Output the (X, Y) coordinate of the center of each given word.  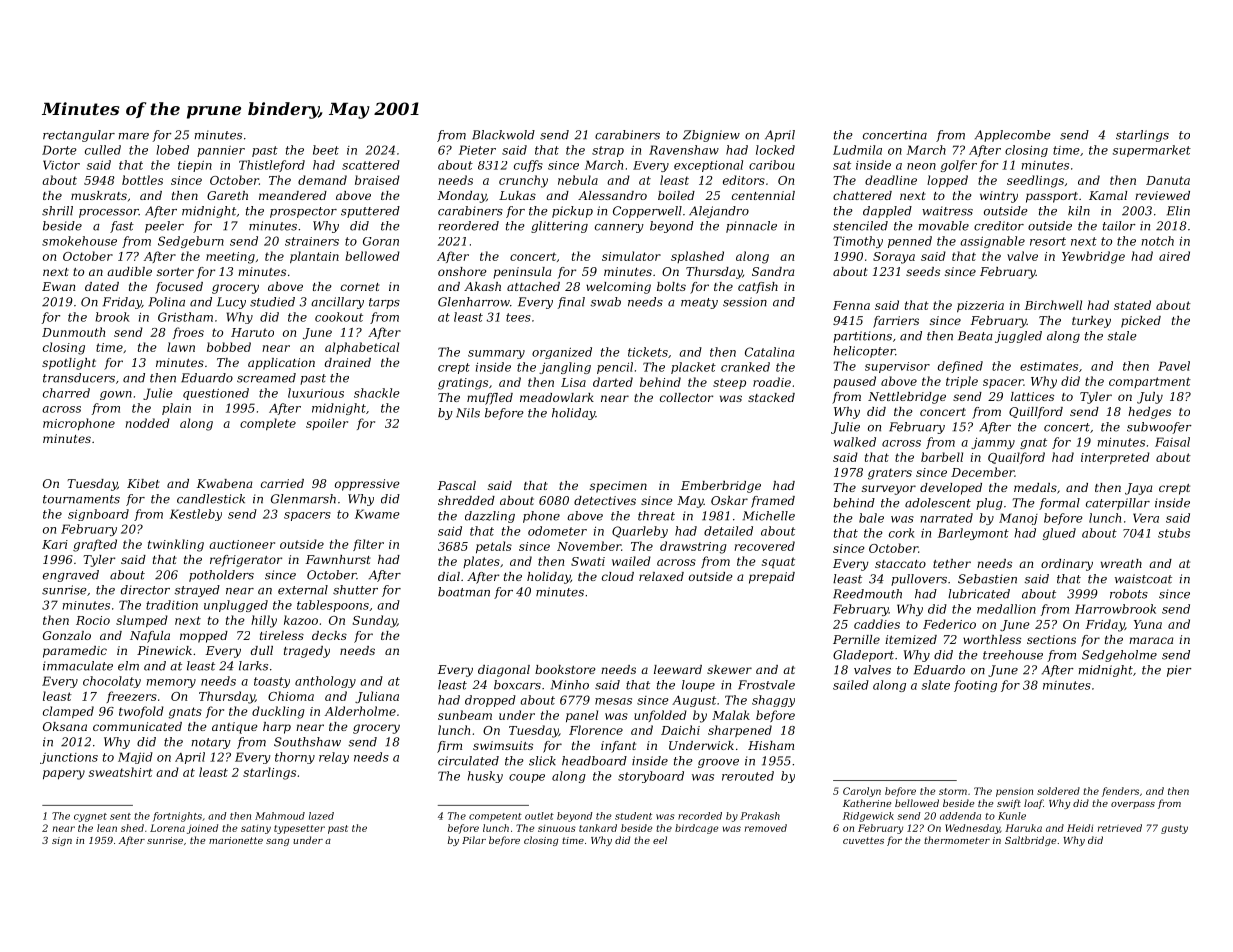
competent (495, 817)
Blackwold (503, 135)
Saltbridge (1030, 841)
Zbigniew (711, 136)
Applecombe (1013, 136)
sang (277, 842)
